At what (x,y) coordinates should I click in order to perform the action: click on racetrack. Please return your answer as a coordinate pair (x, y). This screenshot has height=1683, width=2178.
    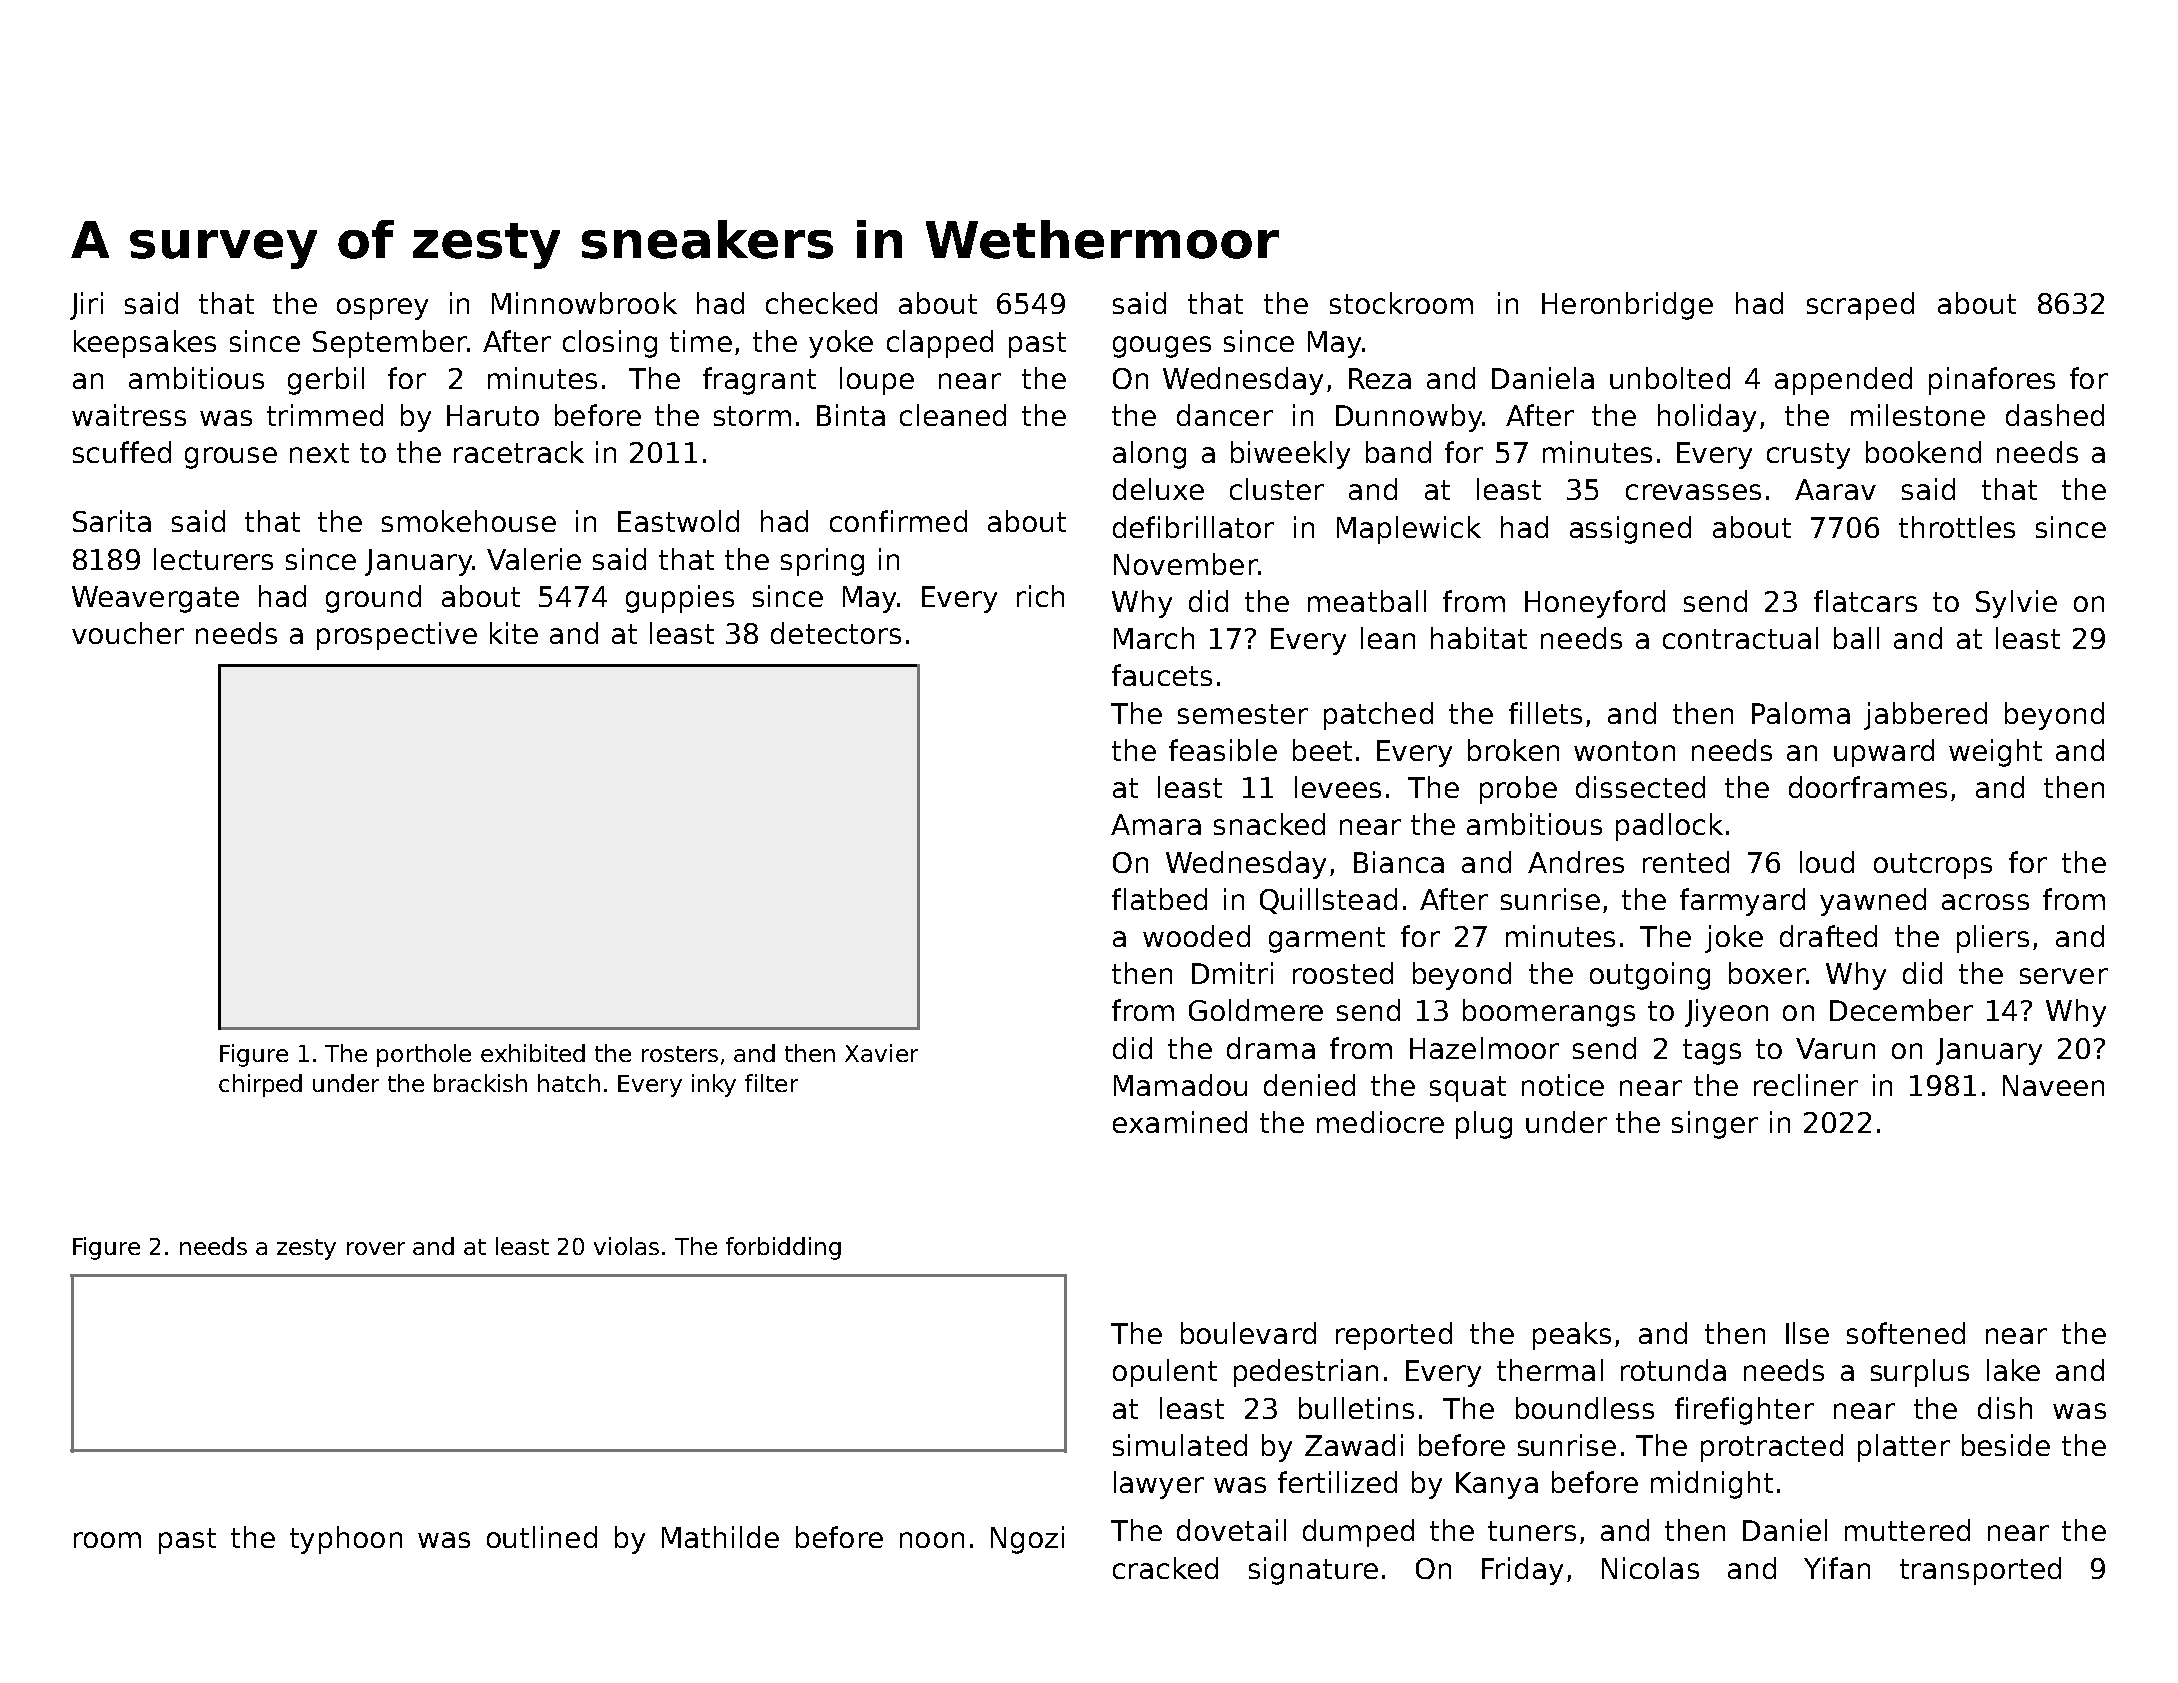
    Looking at the image, I should click on (519, 452).
